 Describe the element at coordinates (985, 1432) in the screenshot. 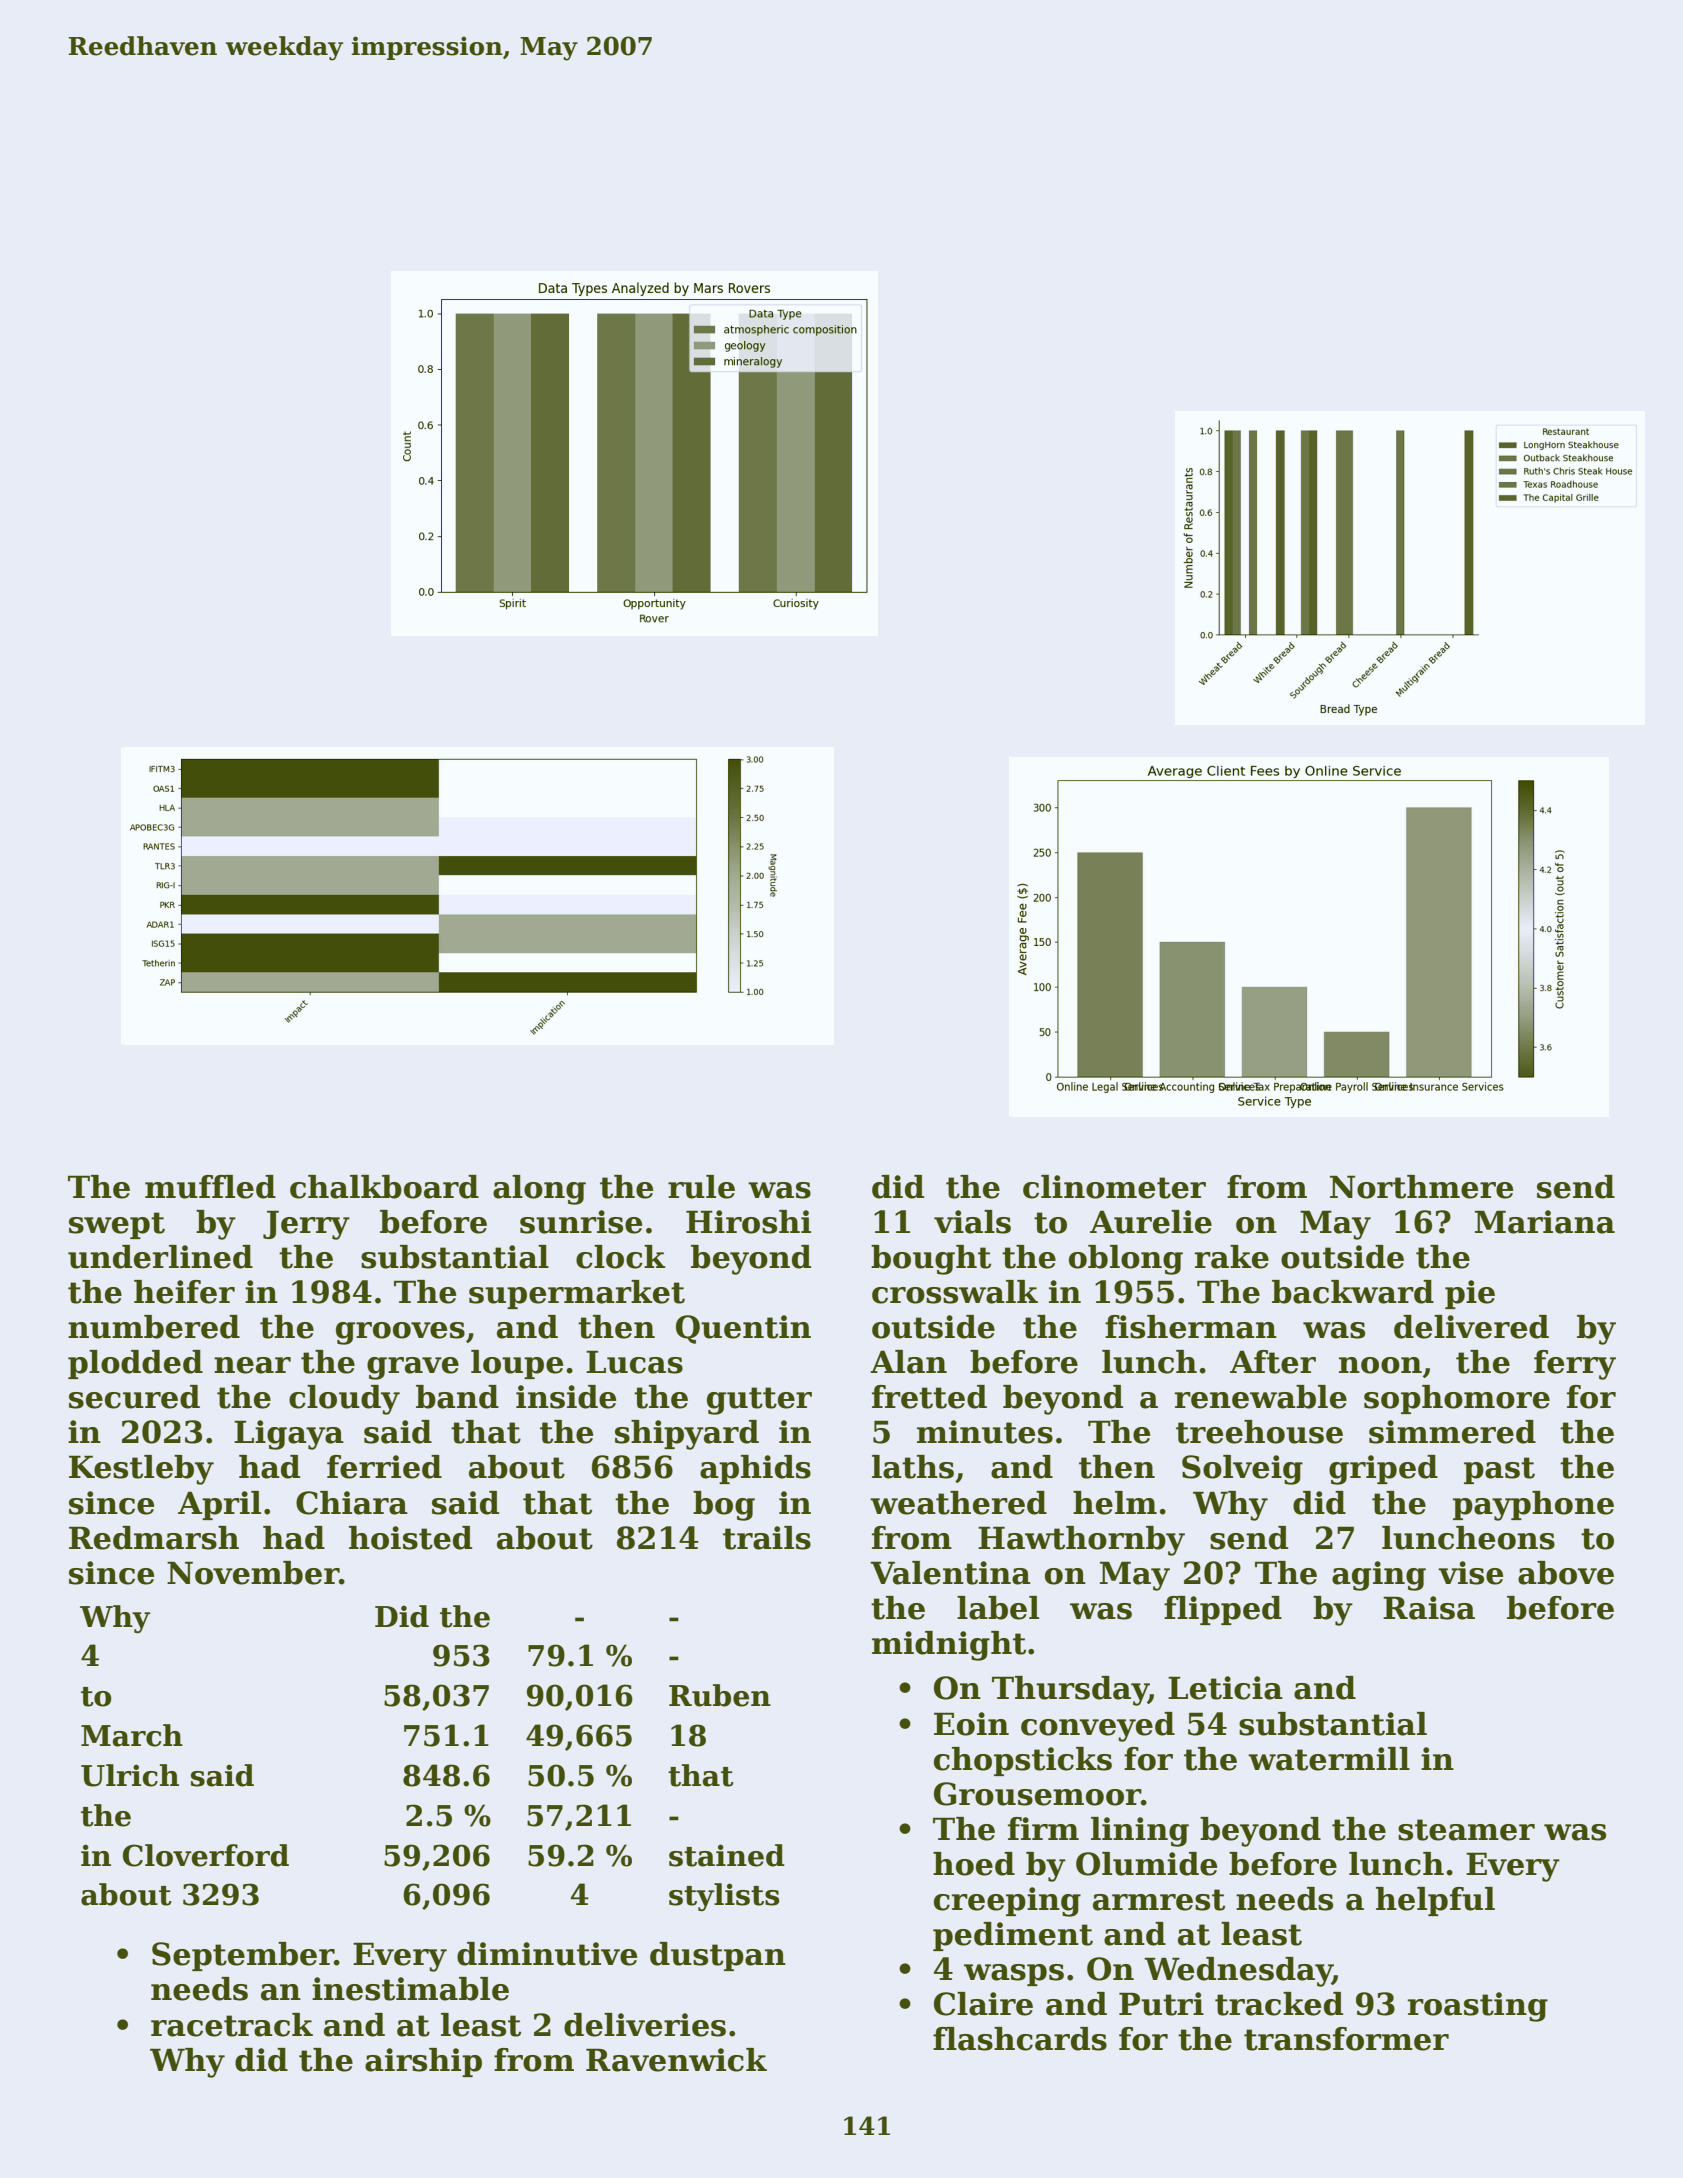

I see `minutes` at that location.
